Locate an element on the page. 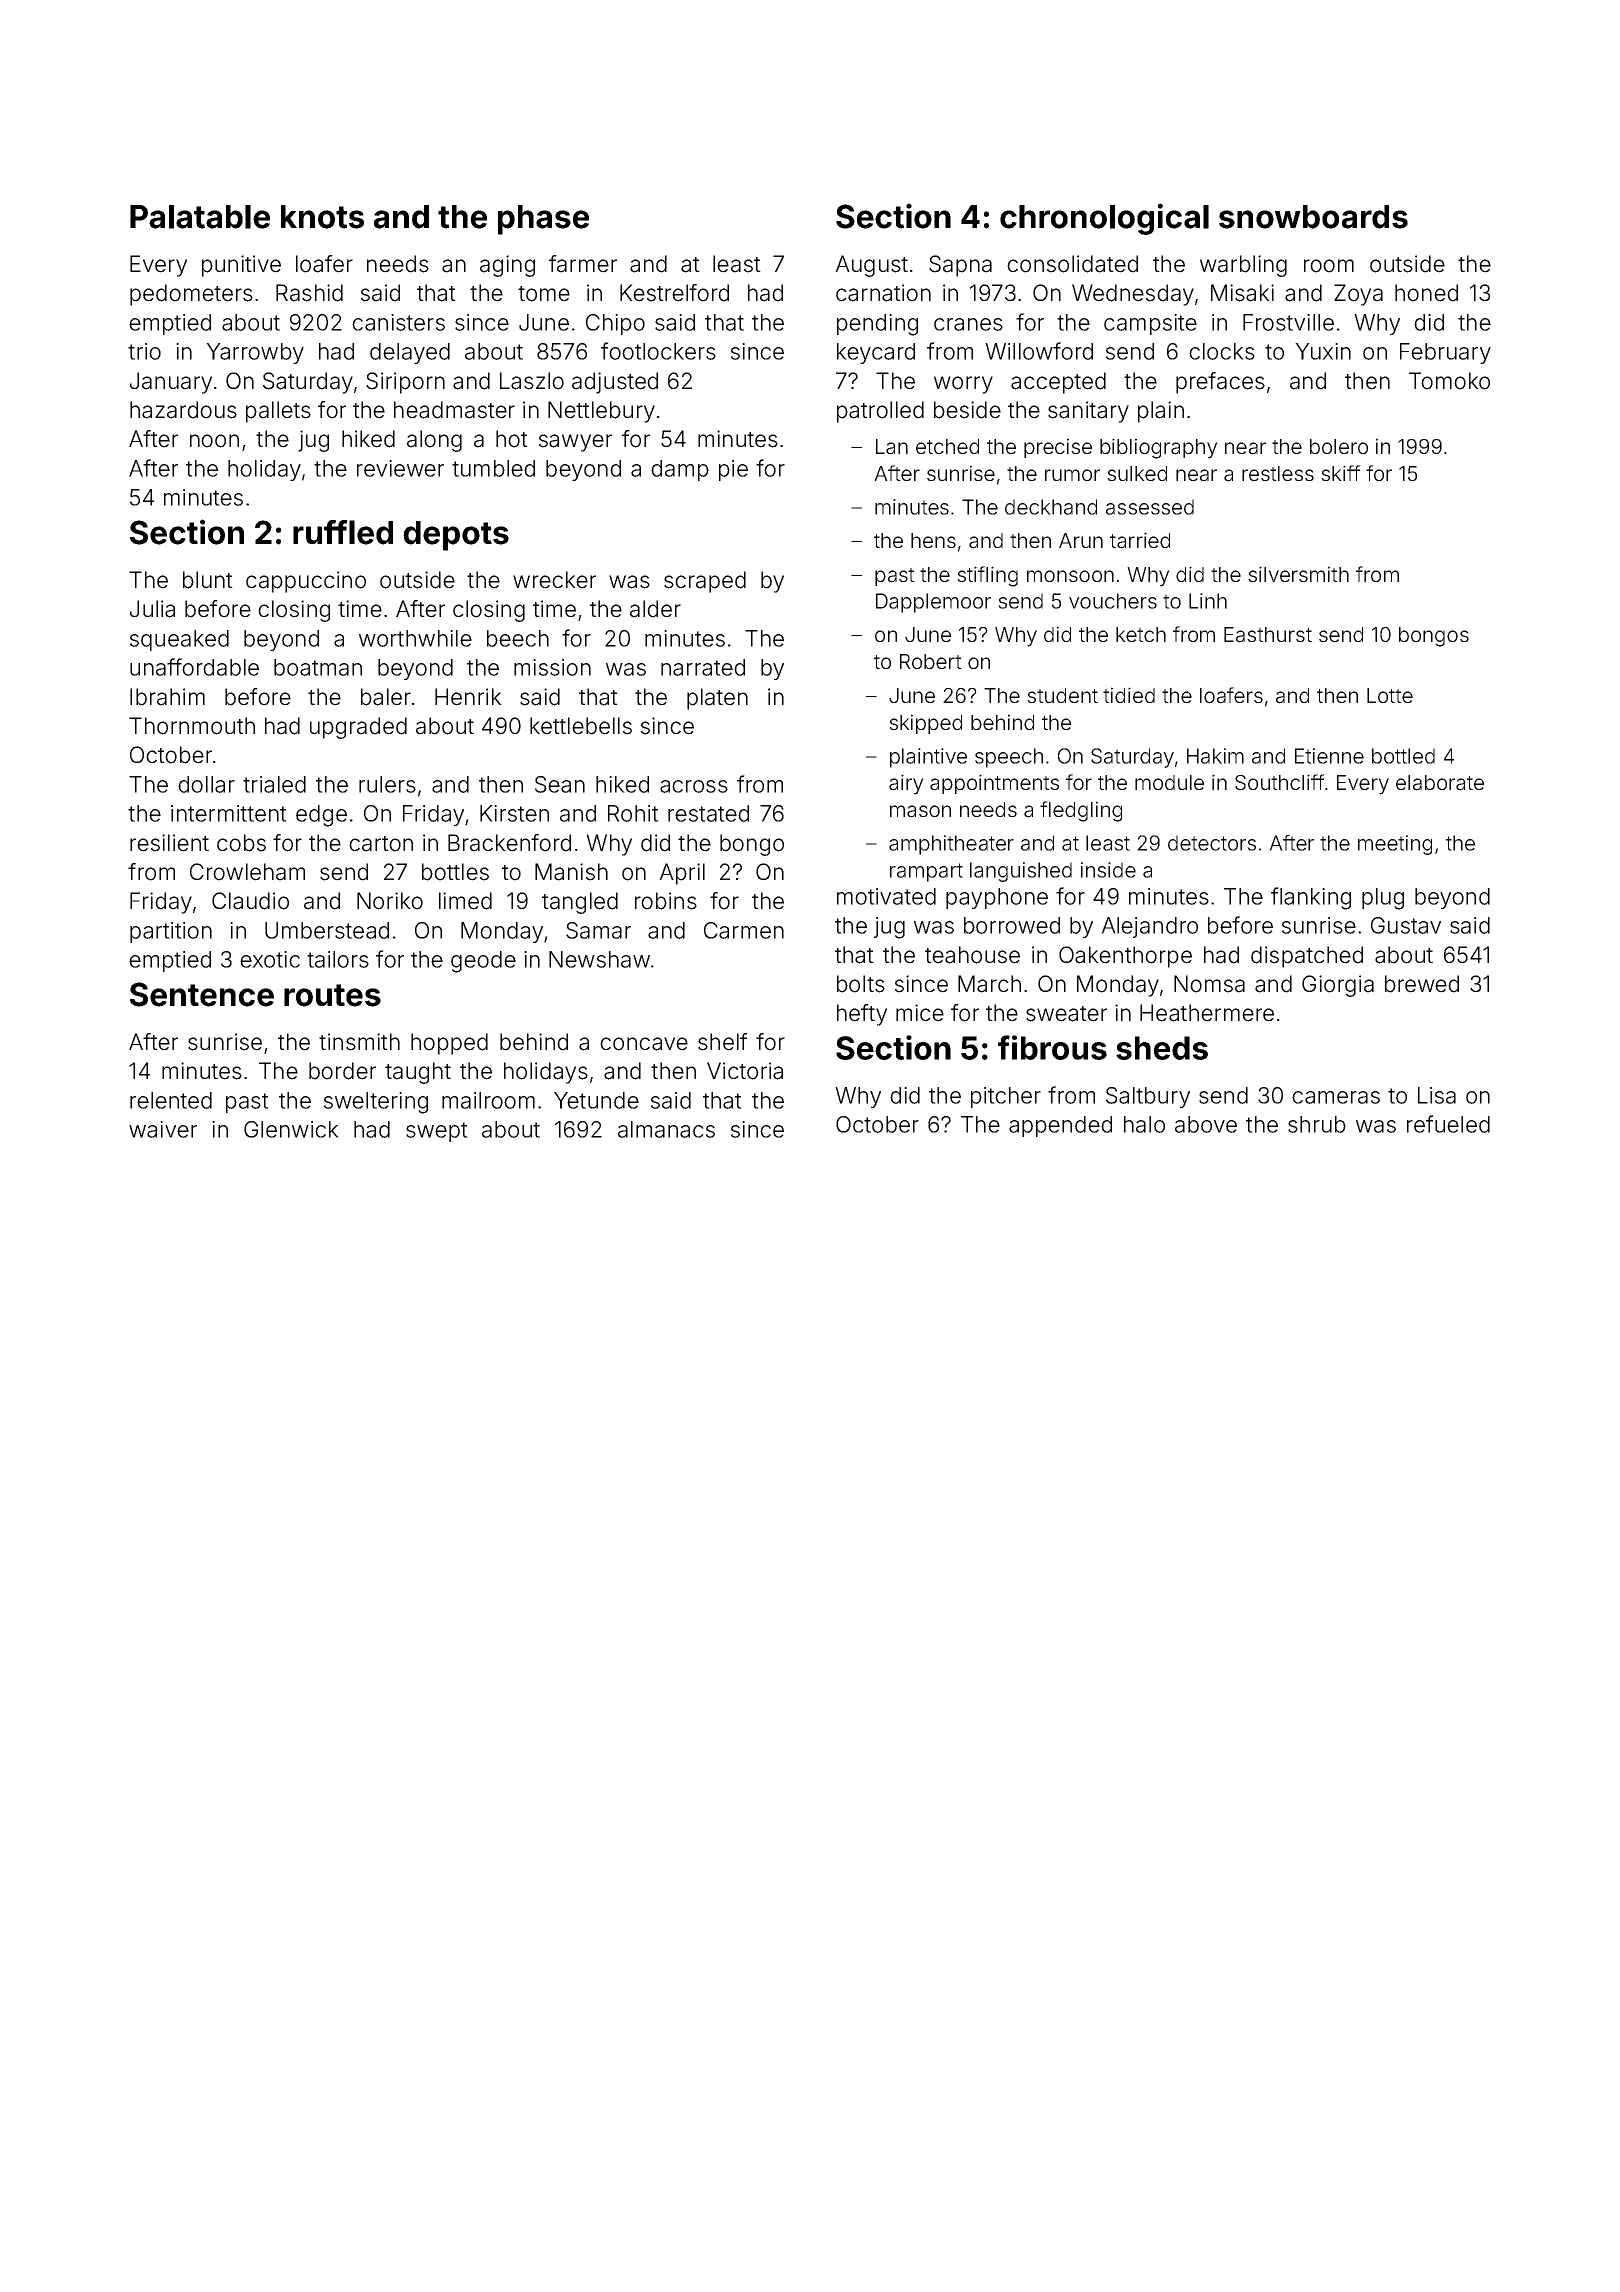 This document has width=1620, height=2292. snowboards is located at coordinates (1313, 217).
